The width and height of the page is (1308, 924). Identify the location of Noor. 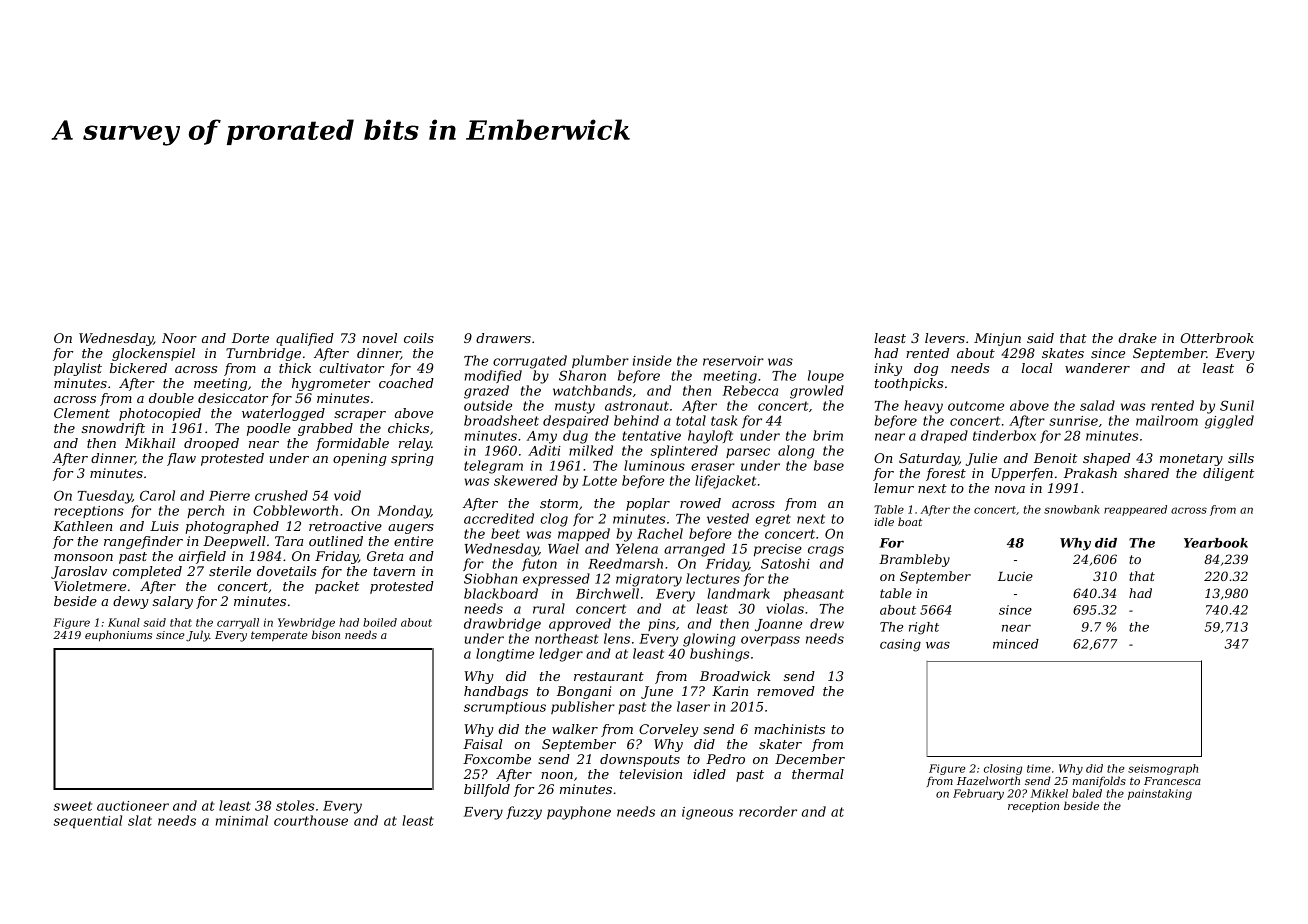
(179, 338).
